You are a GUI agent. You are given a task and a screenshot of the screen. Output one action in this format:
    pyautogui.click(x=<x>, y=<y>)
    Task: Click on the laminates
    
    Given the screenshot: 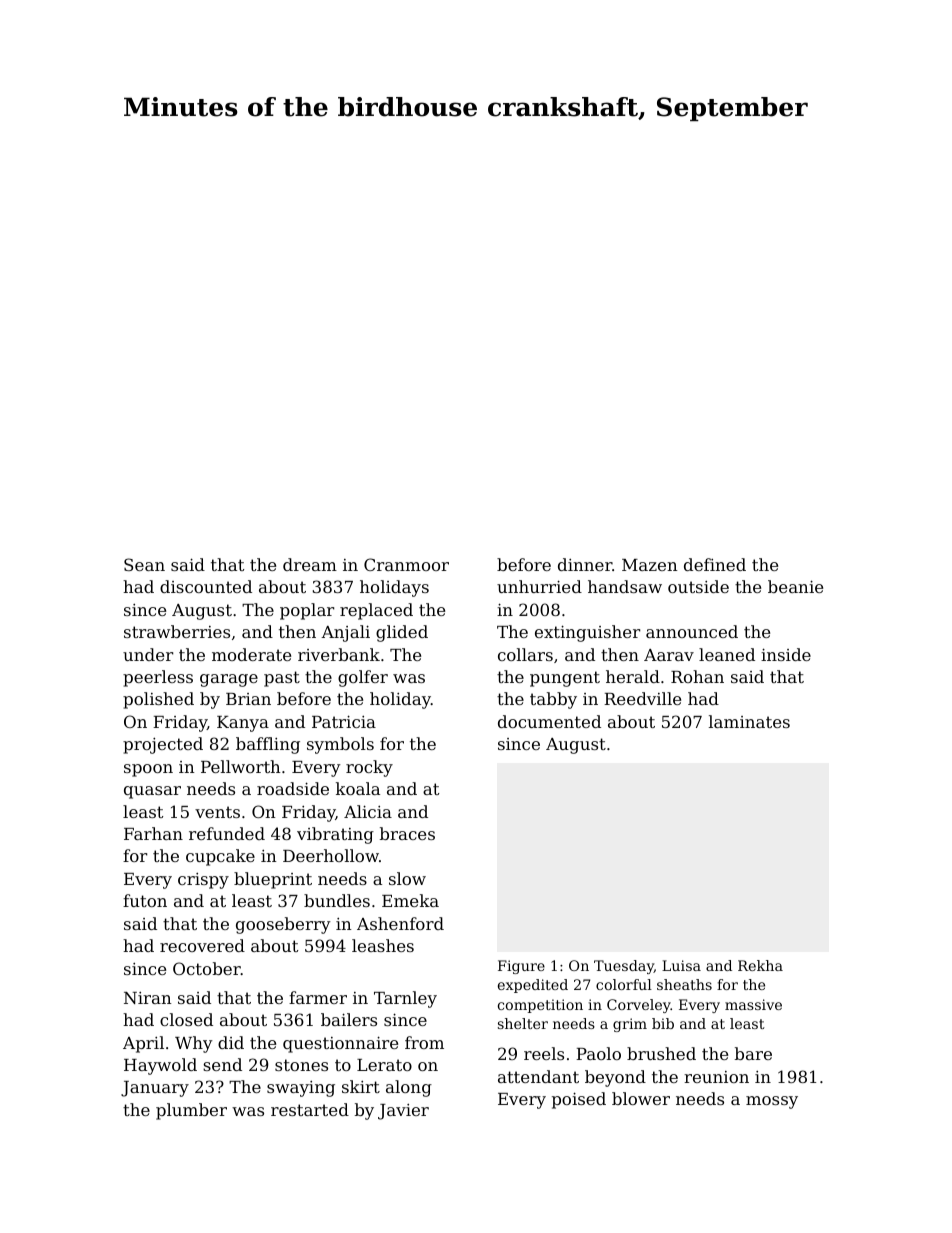 What is the action you would take?
    pyautogui.click(x=749, y=721)
